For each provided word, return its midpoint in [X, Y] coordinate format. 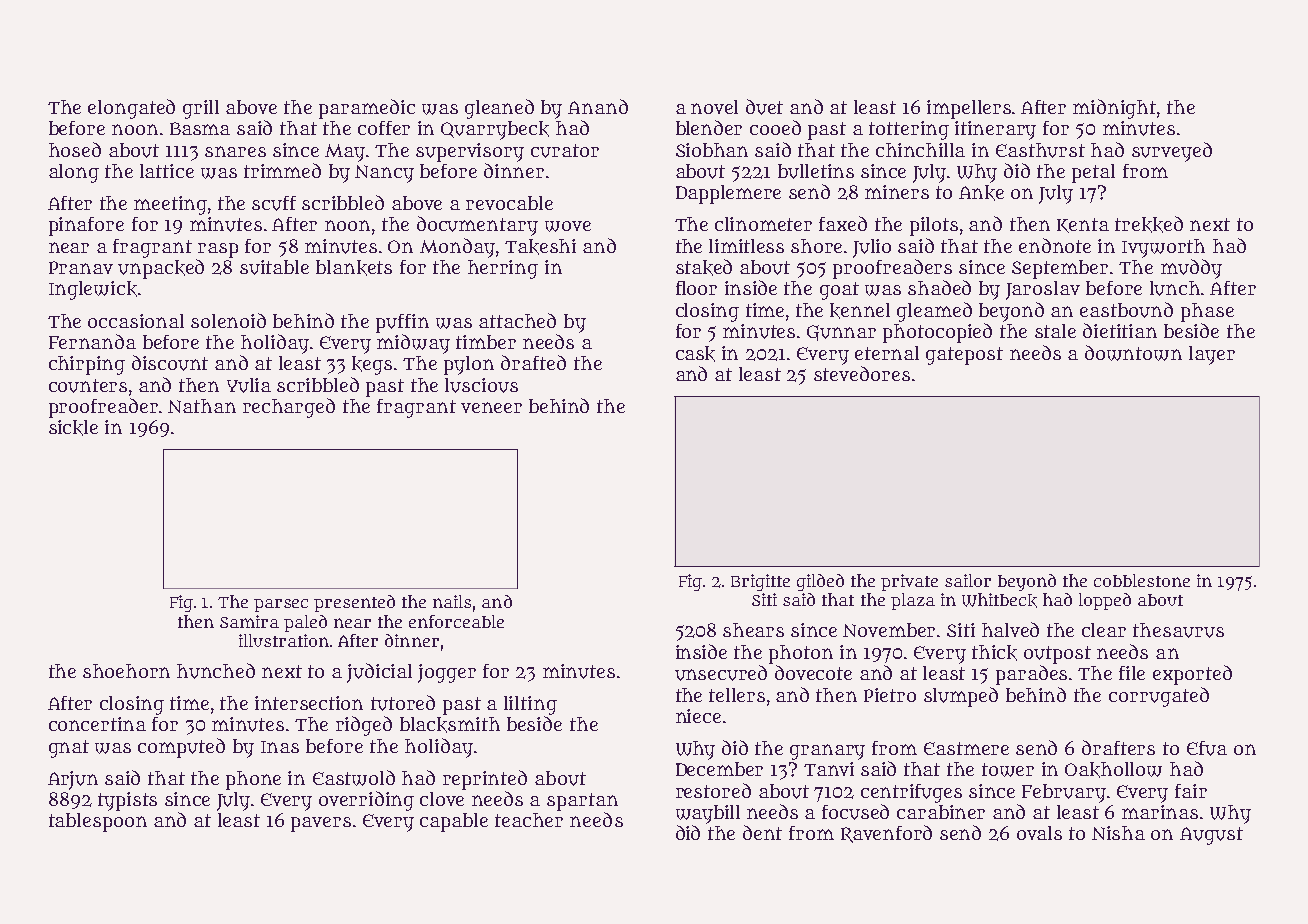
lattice [167, 171]
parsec [281, 605]
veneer [491, 407]
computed [181, 748]
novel [714, 107]
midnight [1114, 109]
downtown [1133, 353]
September [1060, 269]
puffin [402, 323]
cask [695, 354]
